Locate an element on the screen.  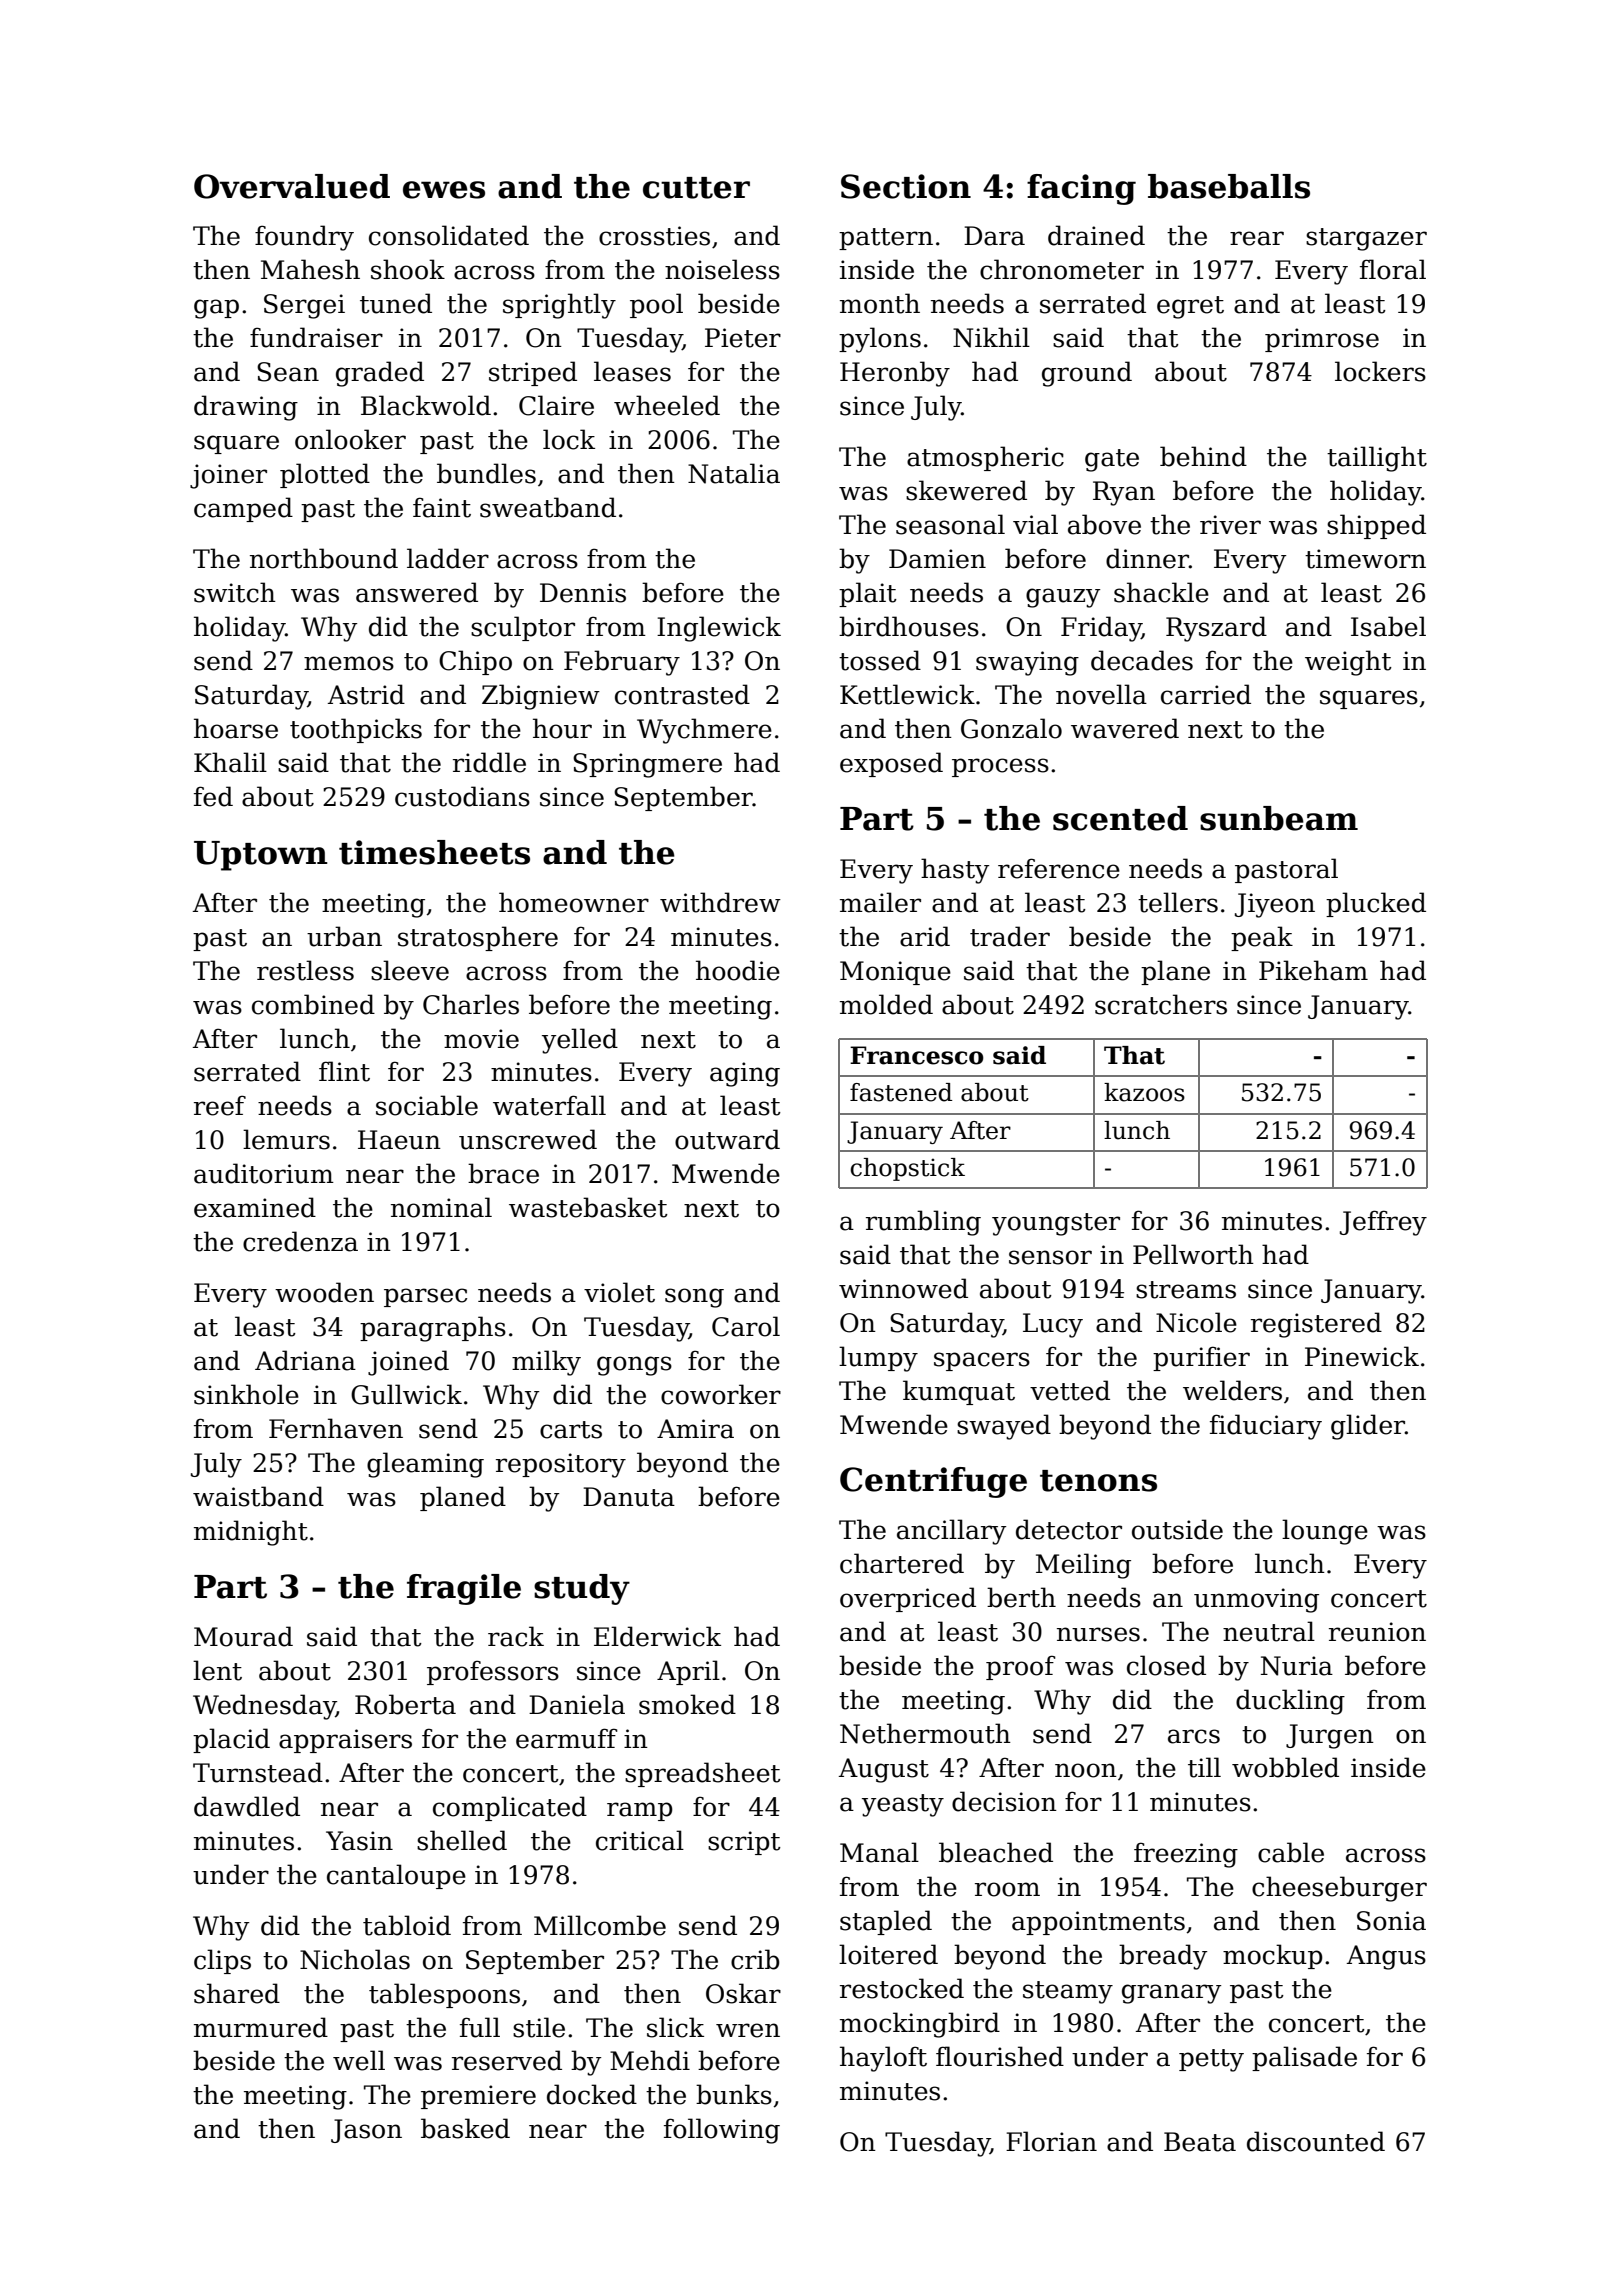
outside is located at coordinates (1177, 1529).
